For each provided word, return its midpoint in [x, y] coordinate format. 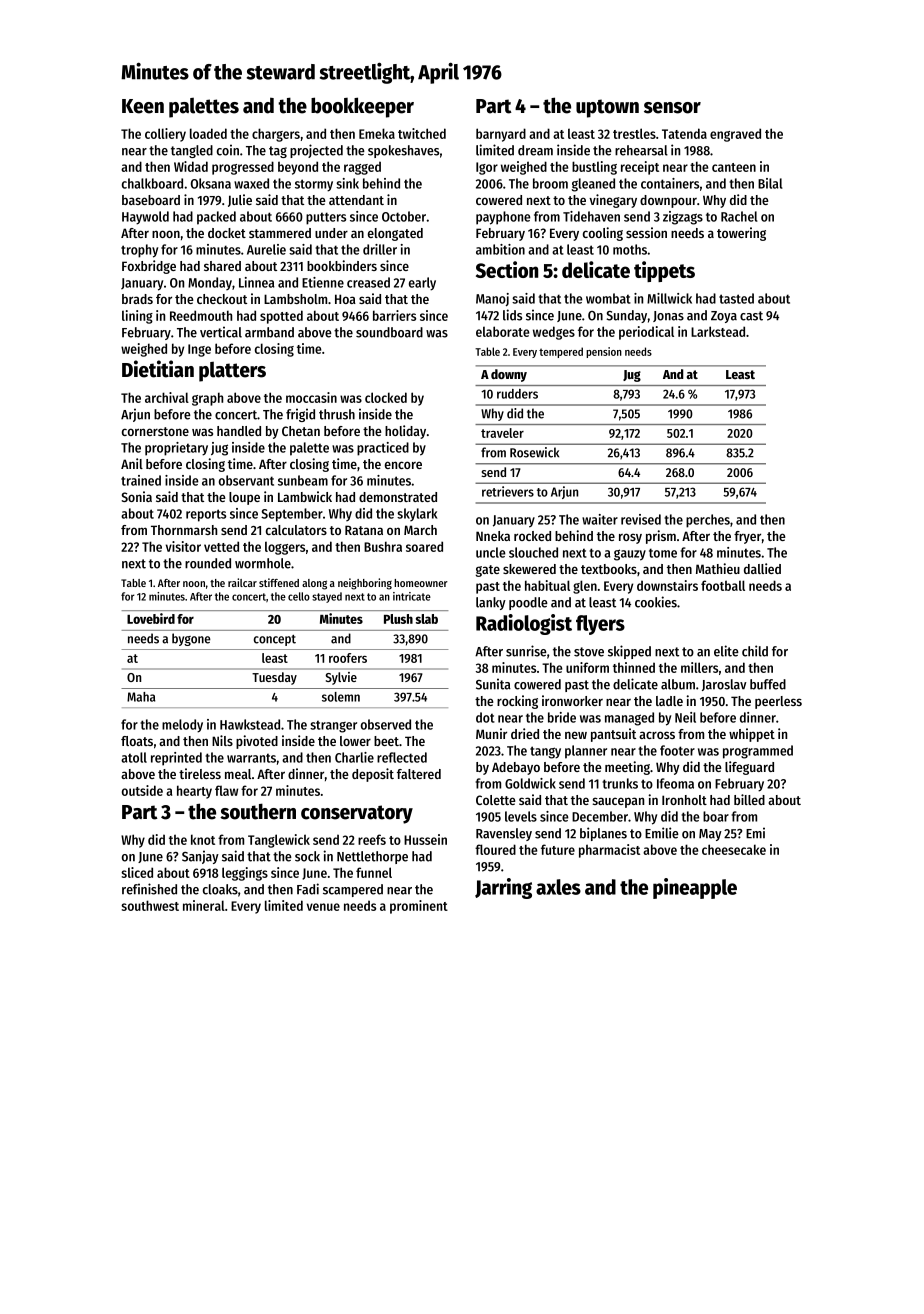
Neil [685, 717]
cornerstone [155, 431]
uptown [607, 108]
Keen [143, 106]
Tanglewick [279, 841]
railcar [242, 582]
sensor [672, 108]
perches [708, 521]
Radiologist [524, 624]
